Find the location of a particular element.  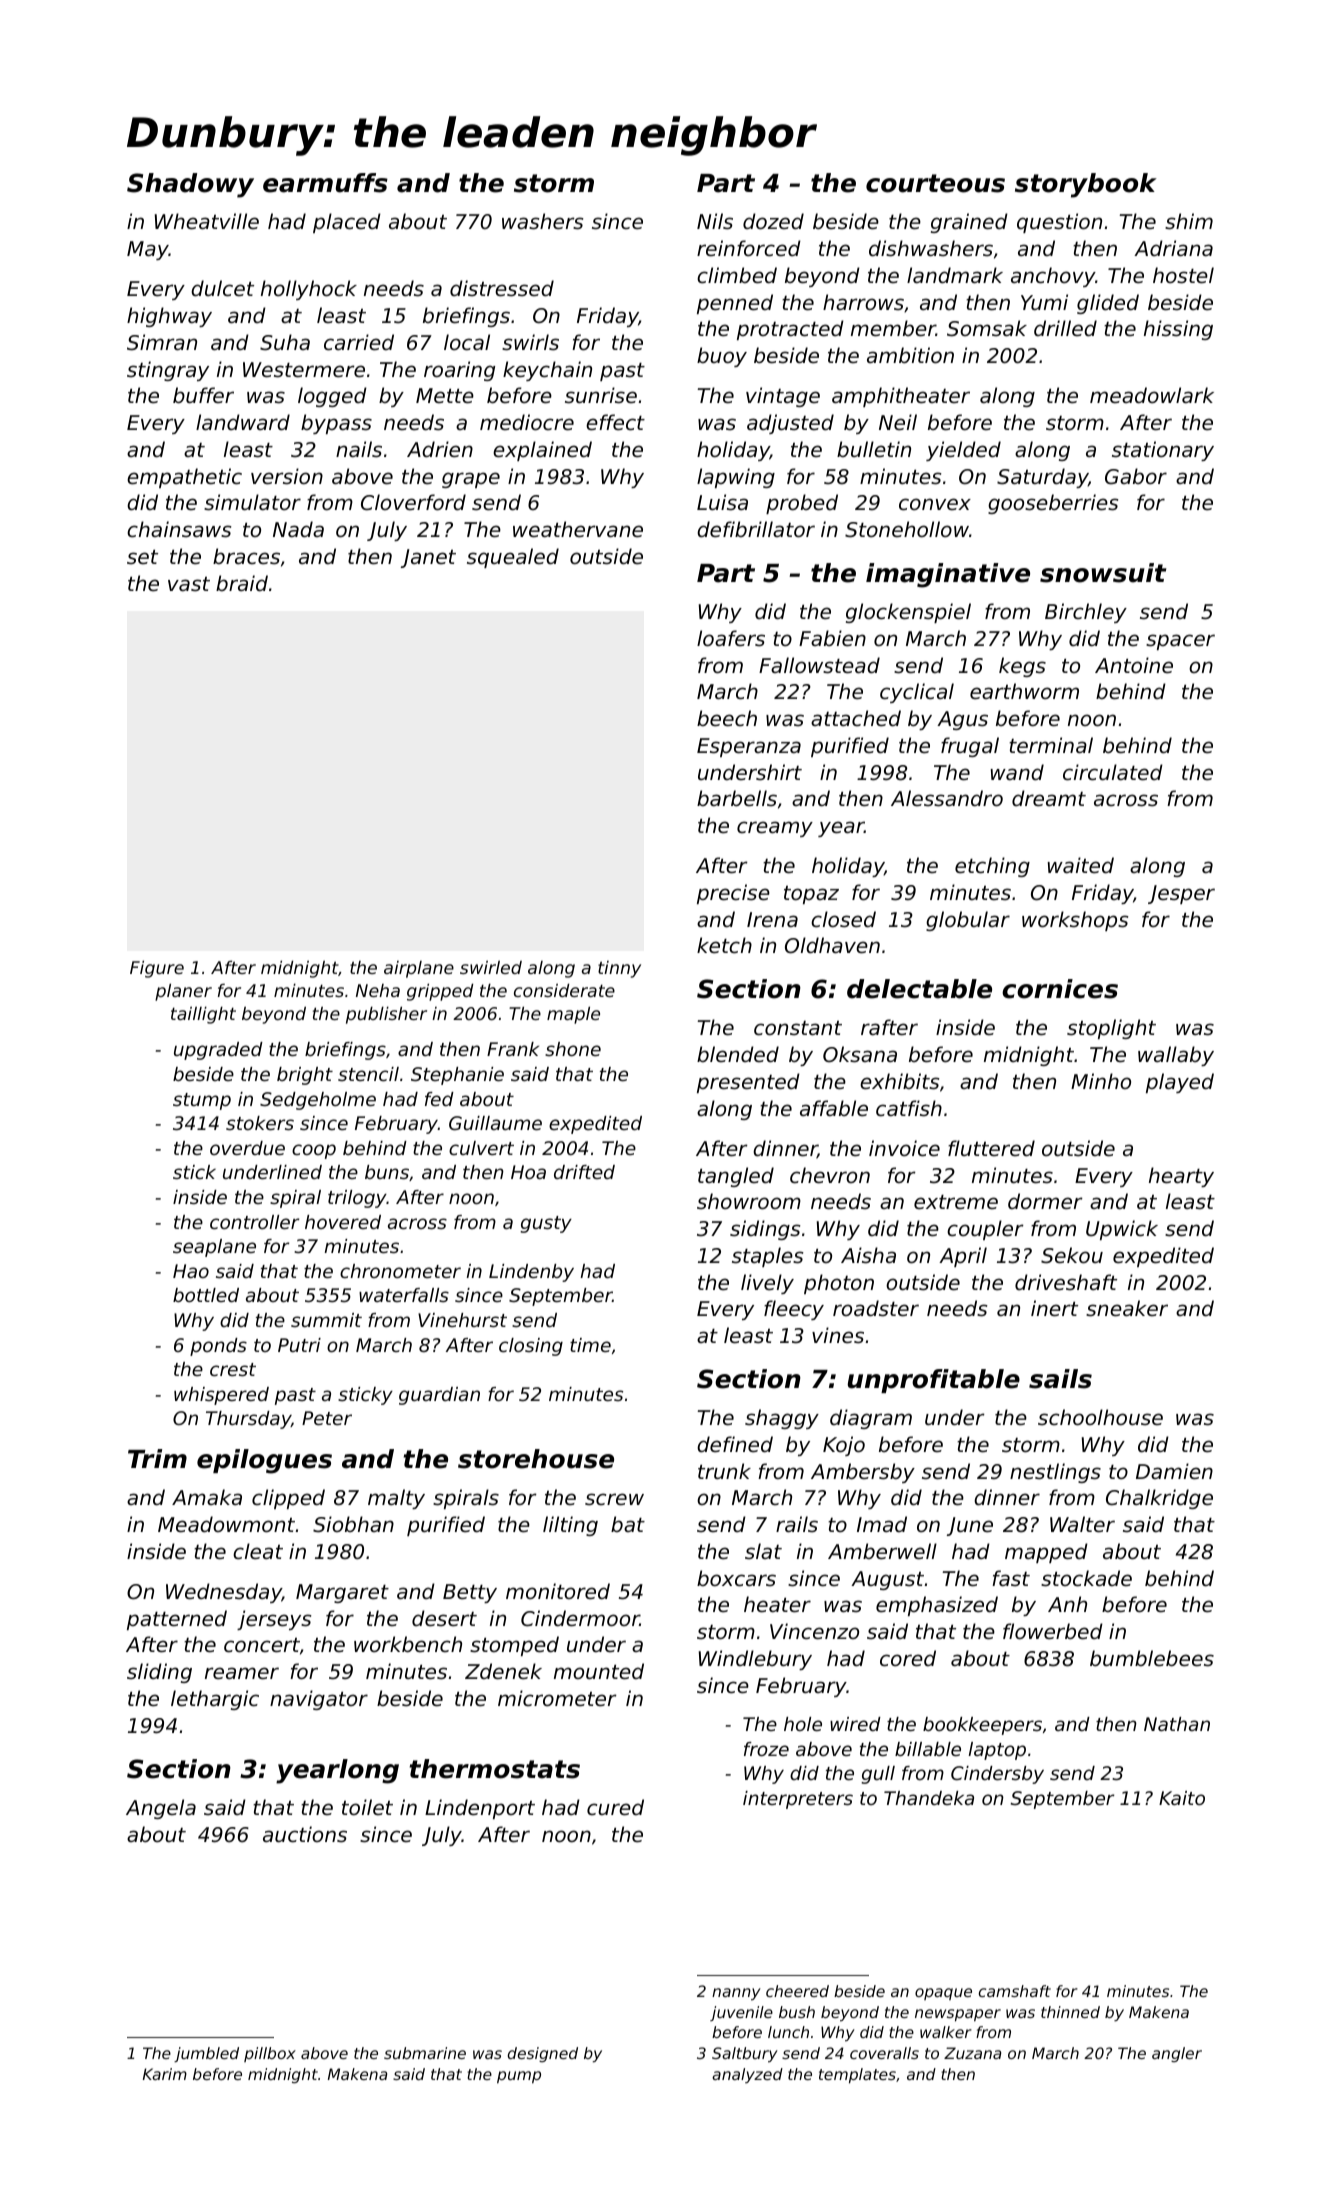

effect is located at coordinates (615, 422).
